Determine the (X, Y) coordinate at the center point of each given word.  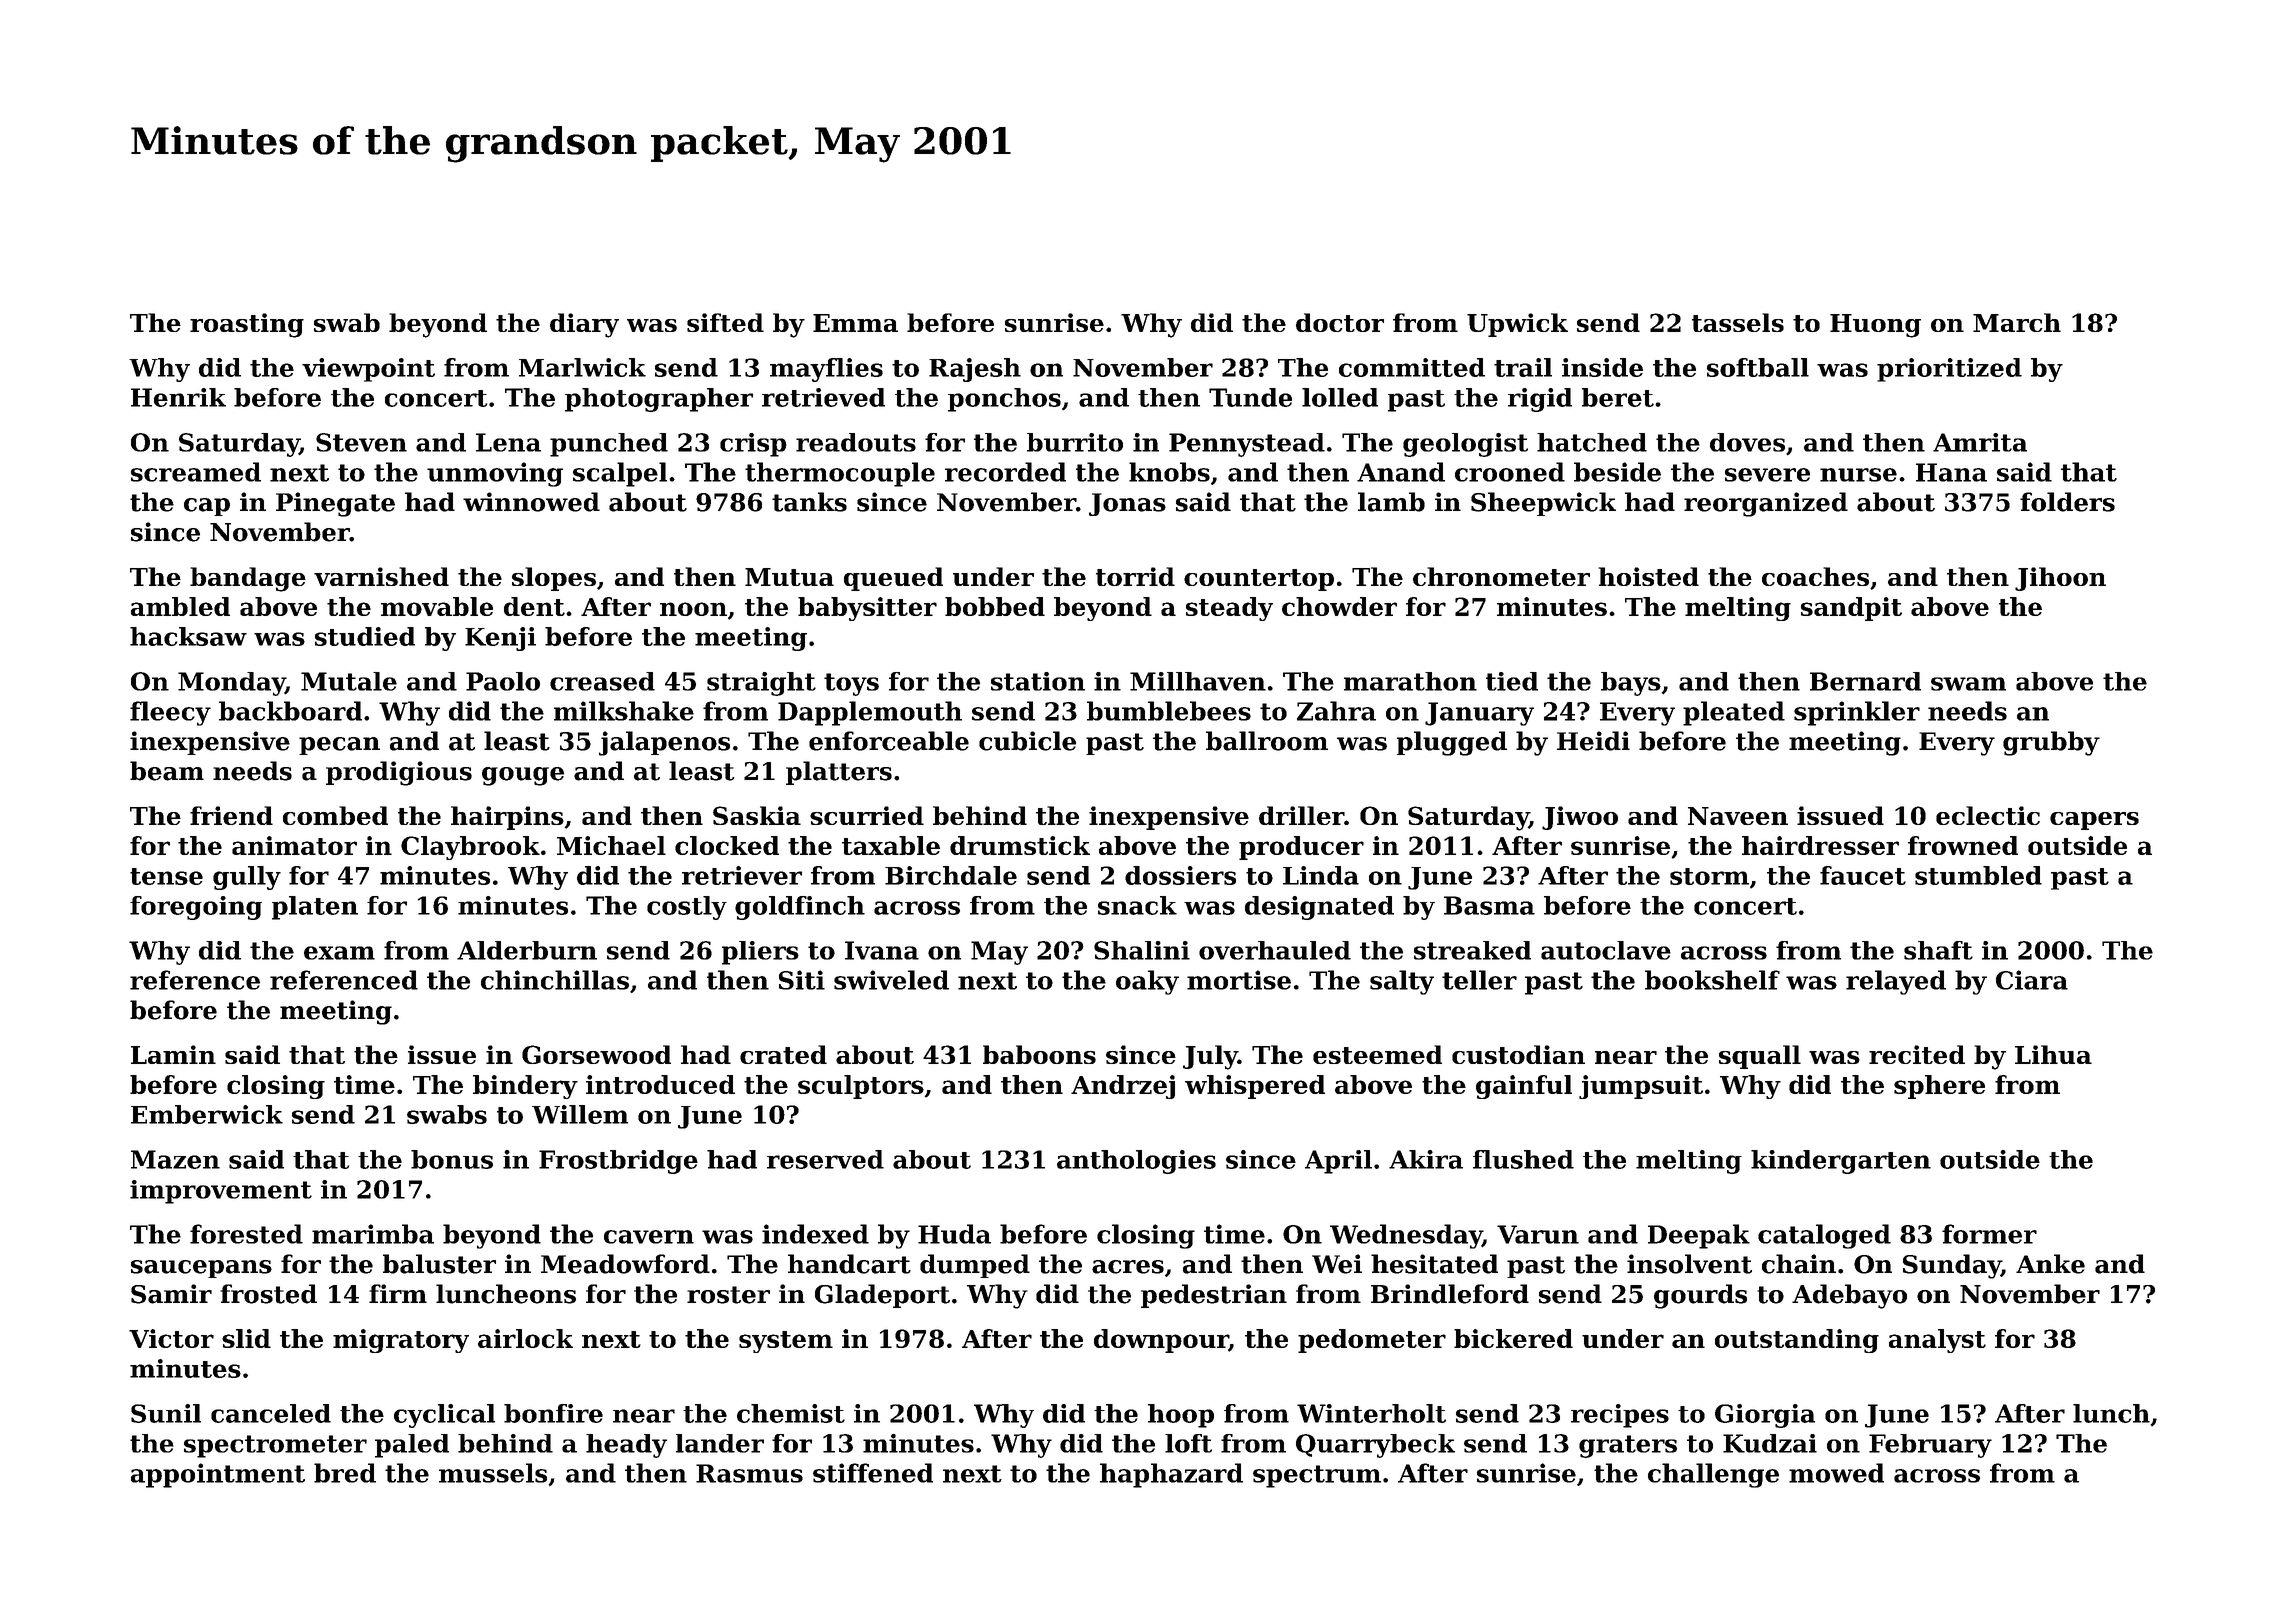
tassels (1738, 322)
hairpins (507, 818)
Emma (855, 323)
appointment (218, 1475)
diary (584, 325)
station (1038, 681)
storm (1709, 876)
